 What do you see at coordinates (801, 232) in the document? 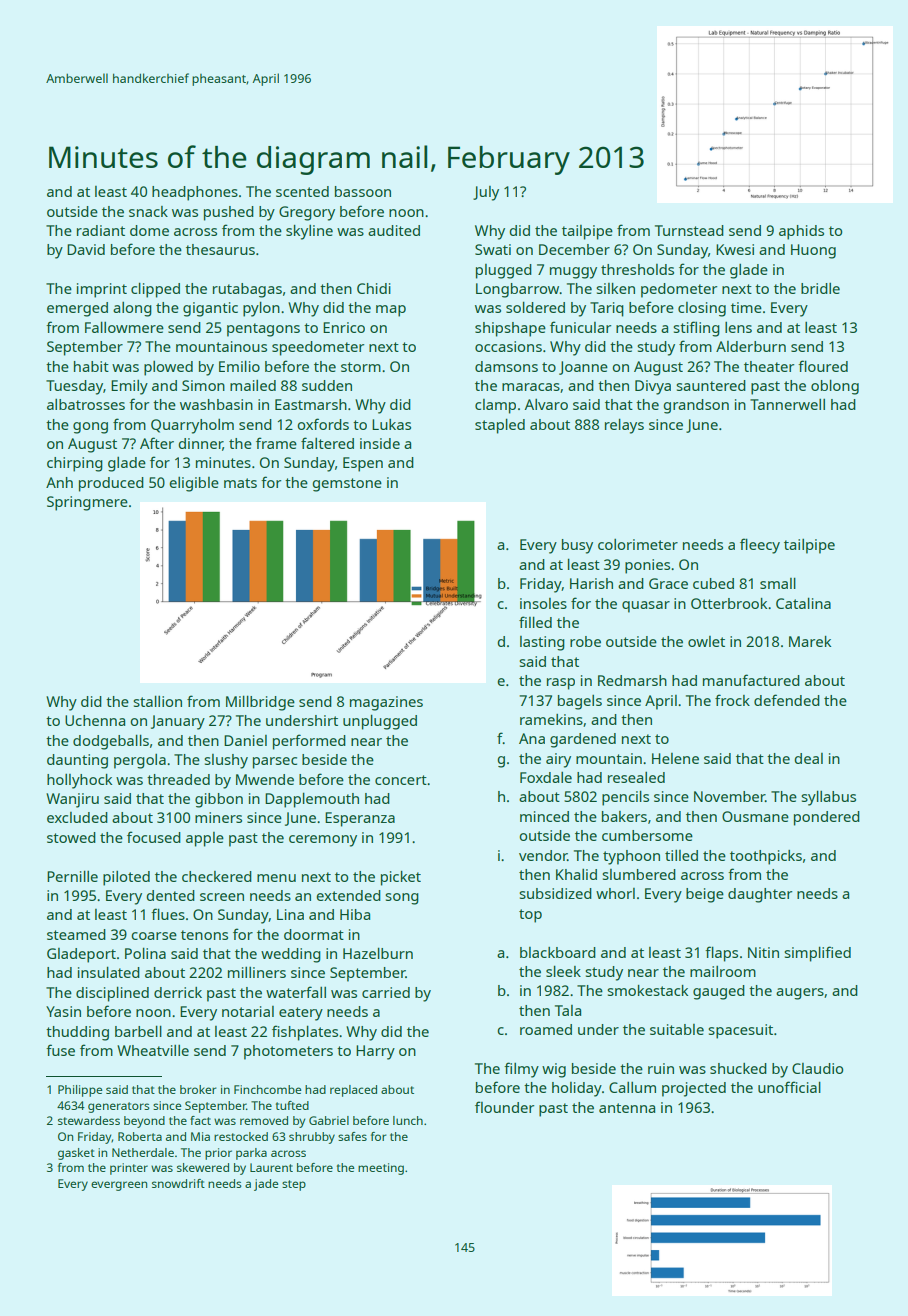
I see `aphids` at bounding box center [801, 232].
